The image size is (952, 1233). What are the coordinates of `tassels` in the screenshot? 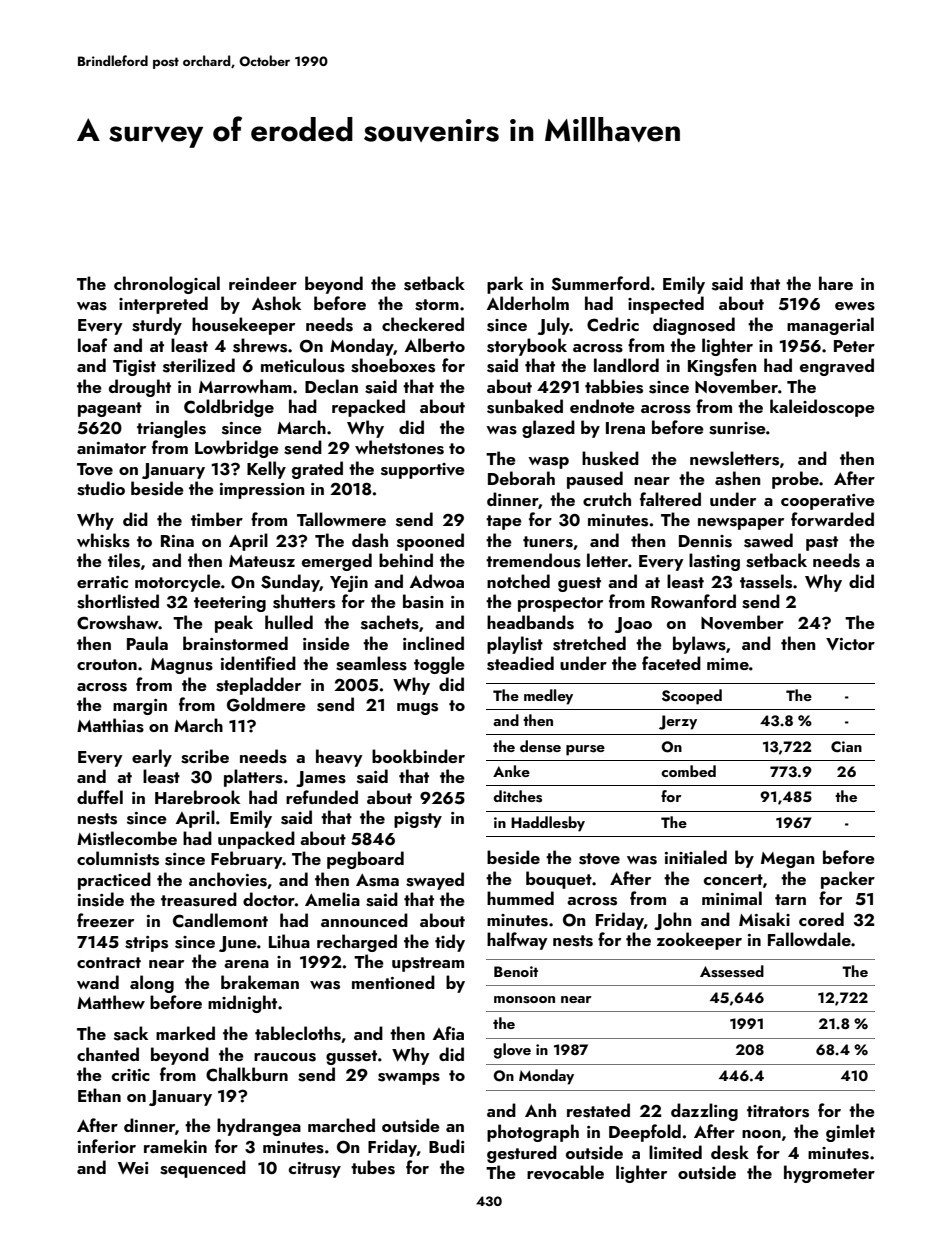 It's located at (766, 581).
